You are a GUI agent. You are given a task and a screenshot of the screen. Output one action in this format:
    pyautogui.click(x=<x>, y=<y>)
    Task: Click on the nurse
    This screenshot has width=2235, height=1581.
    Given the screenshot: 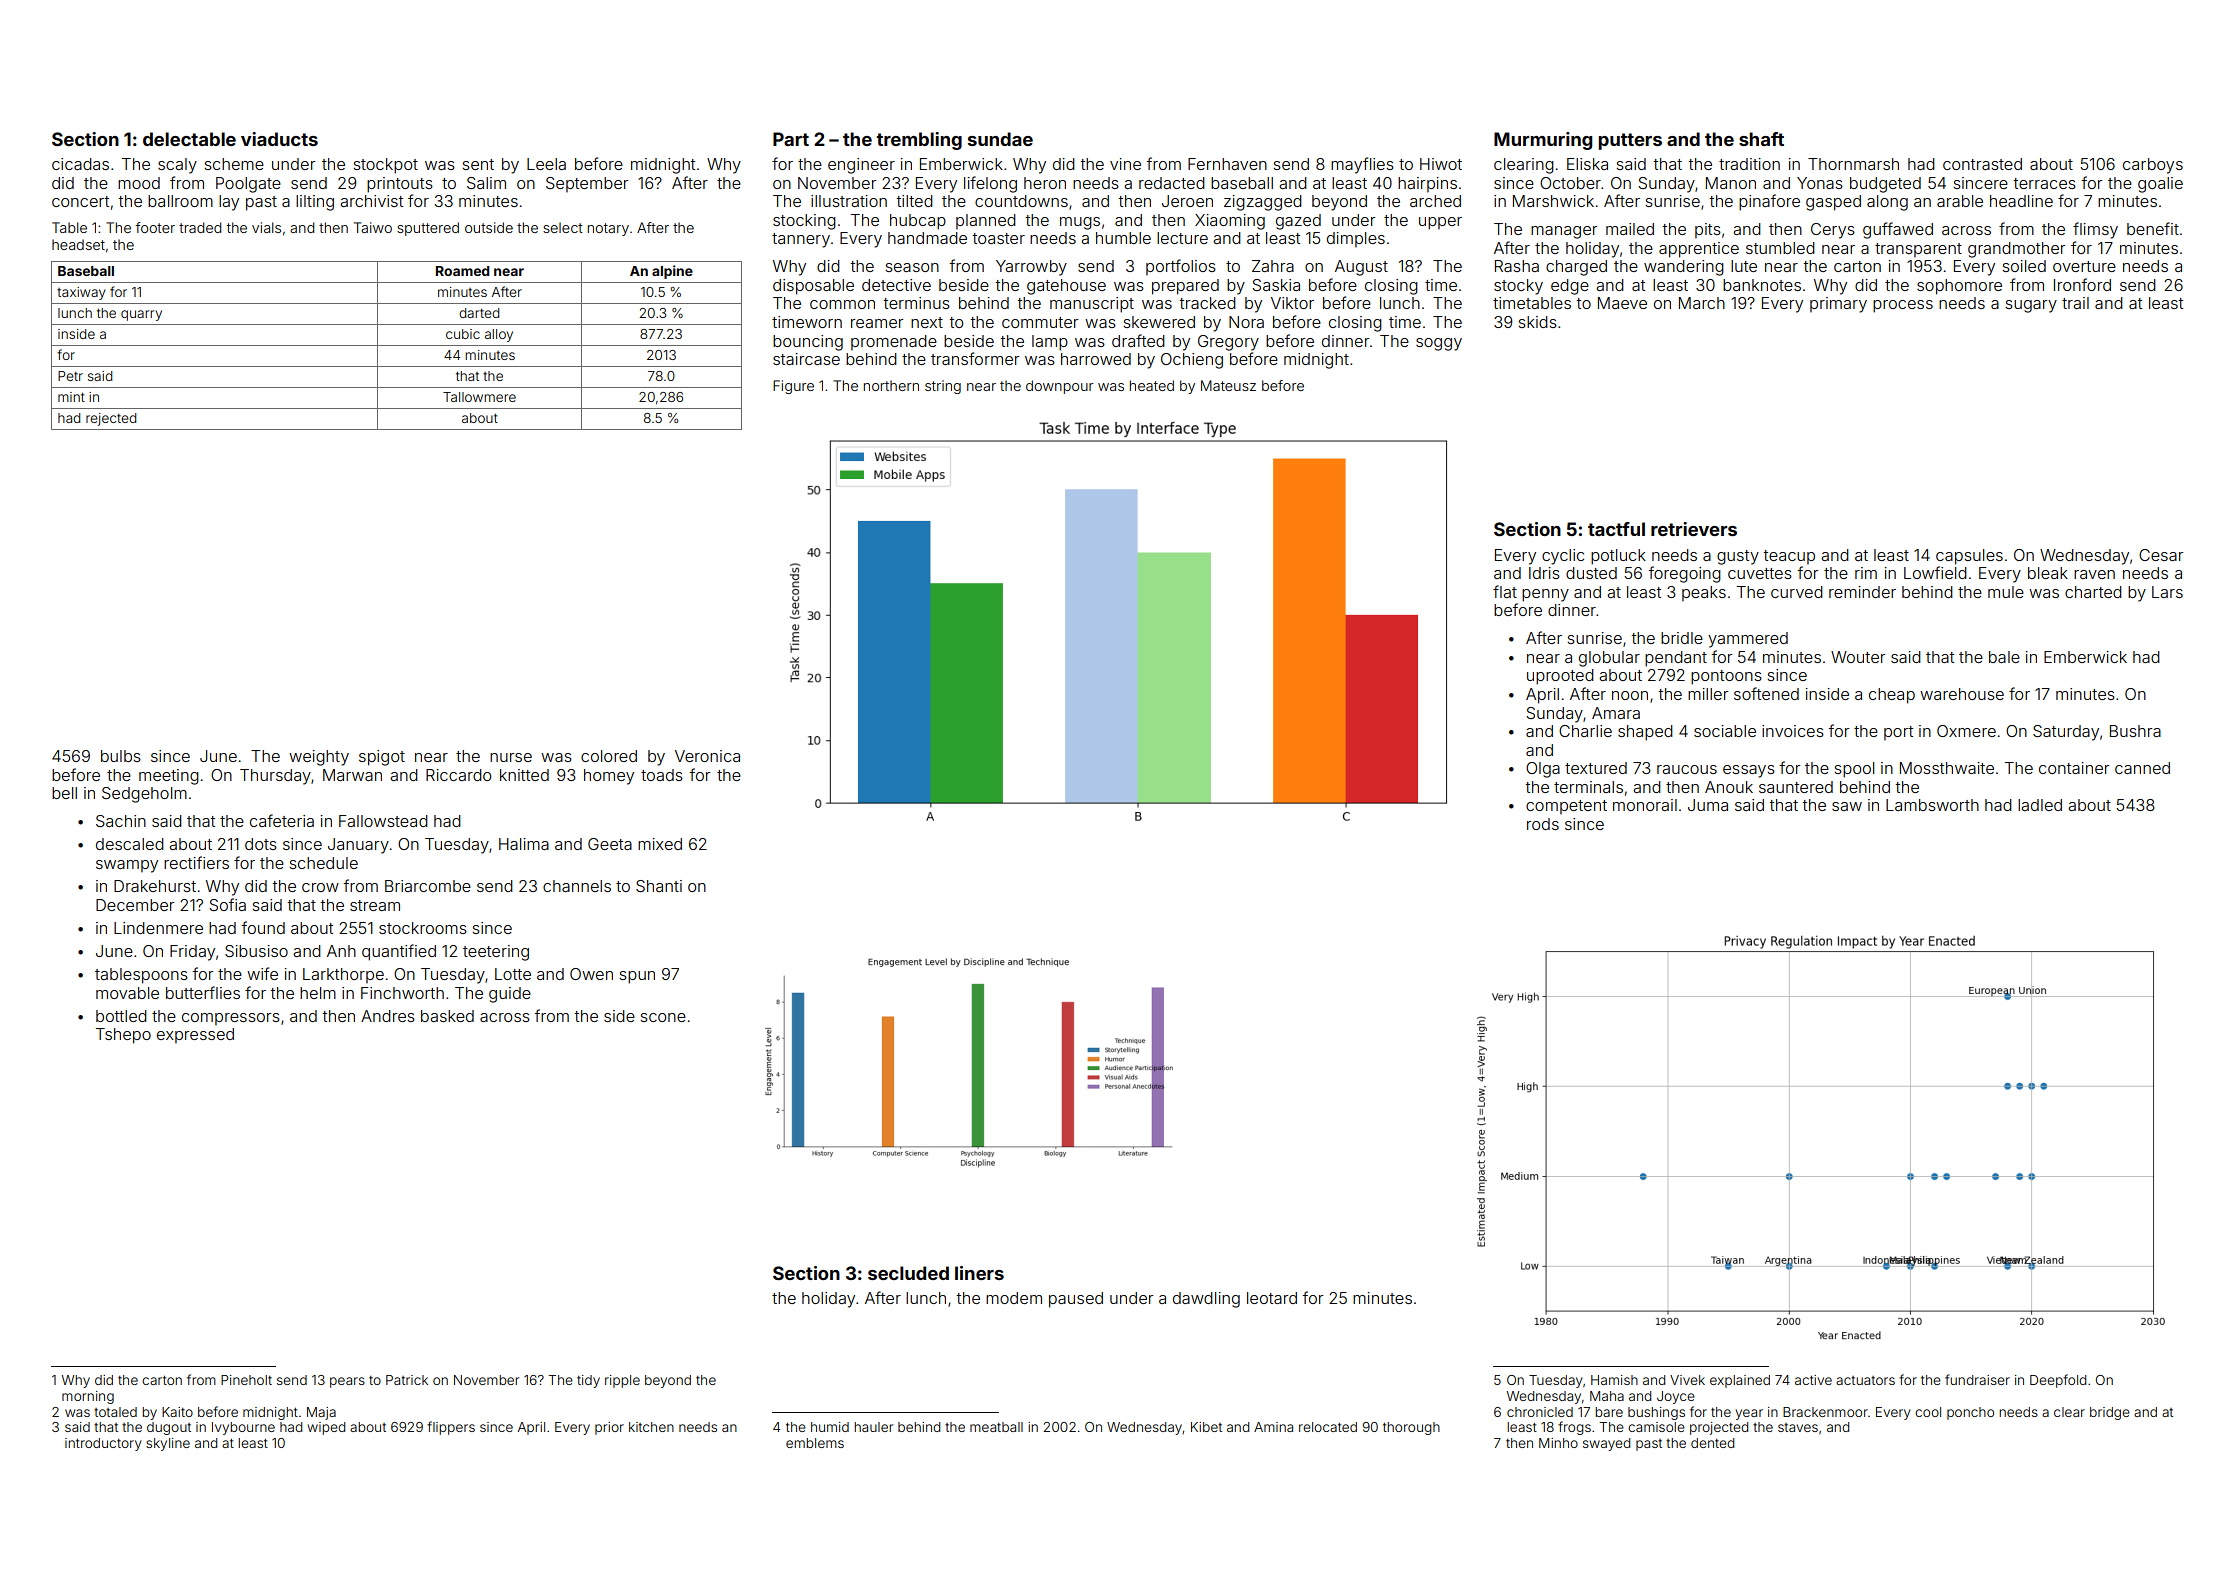 What is the action you would take?
    pyautogui.click(x=511, y=757)
